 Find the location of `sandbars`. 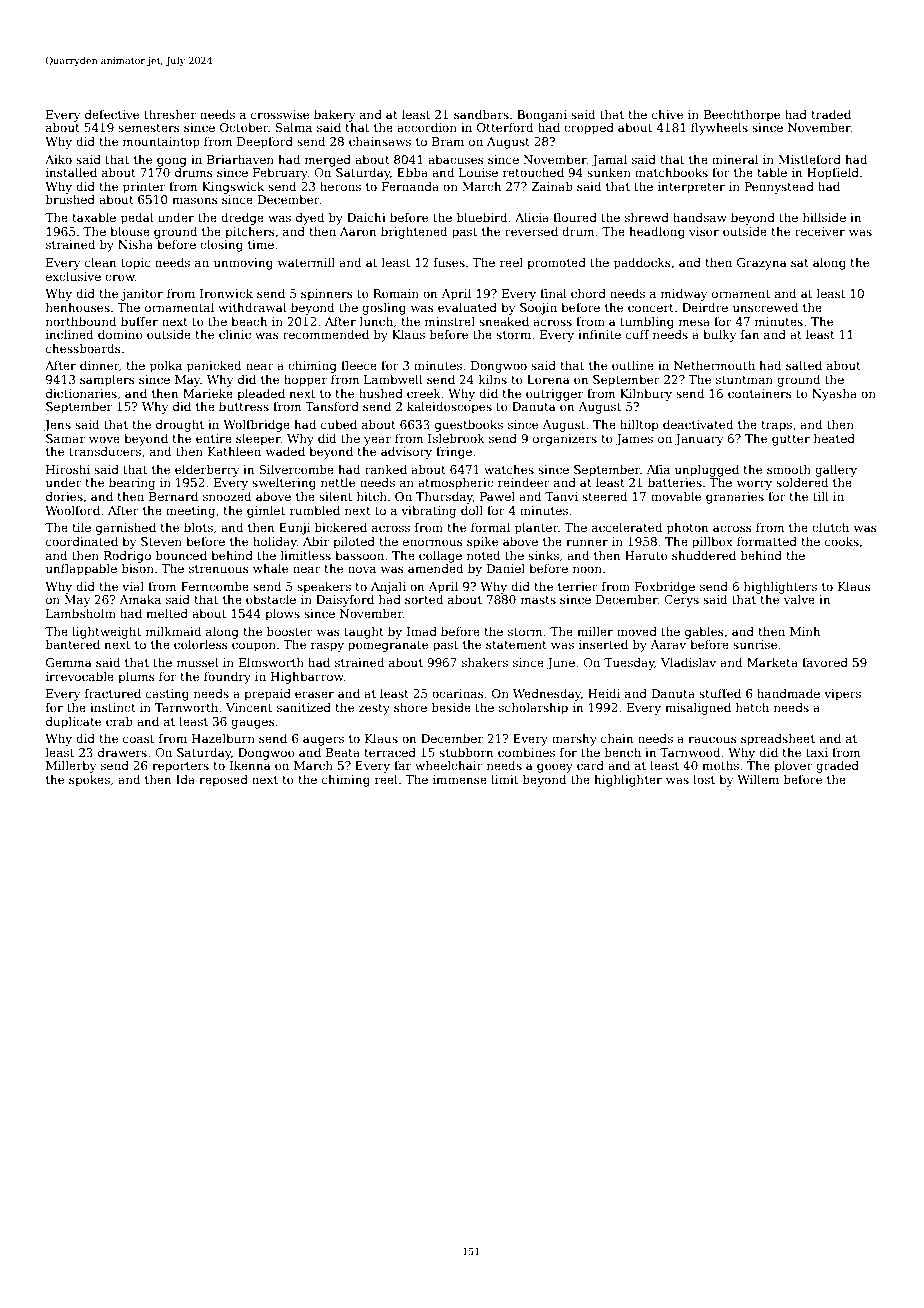

sandbars is located at coordinates (481, 114).
